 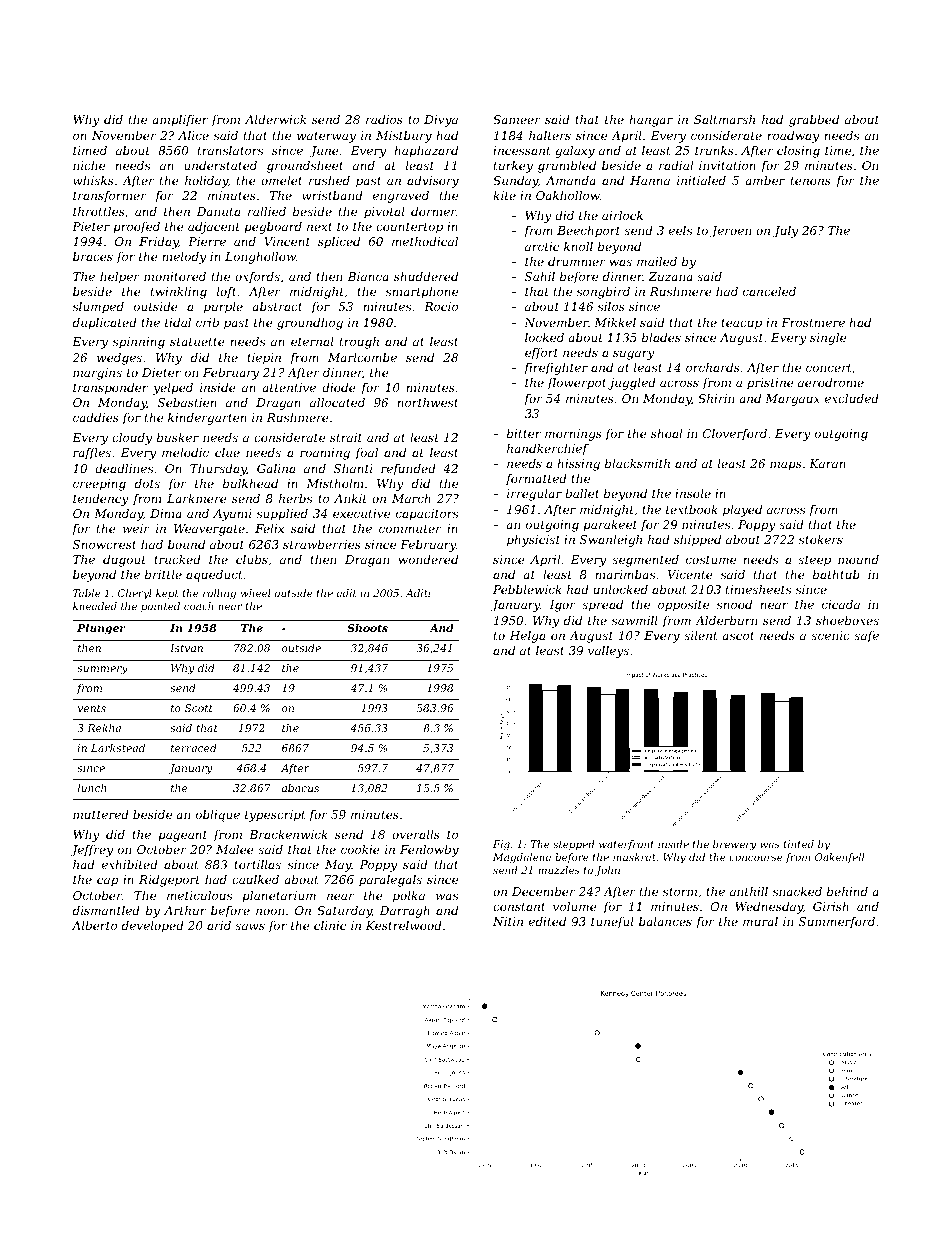 What do you see at coordinates (724, 119) in the image?
I see `Saltmarsh` at bounding box center [724, 119].
